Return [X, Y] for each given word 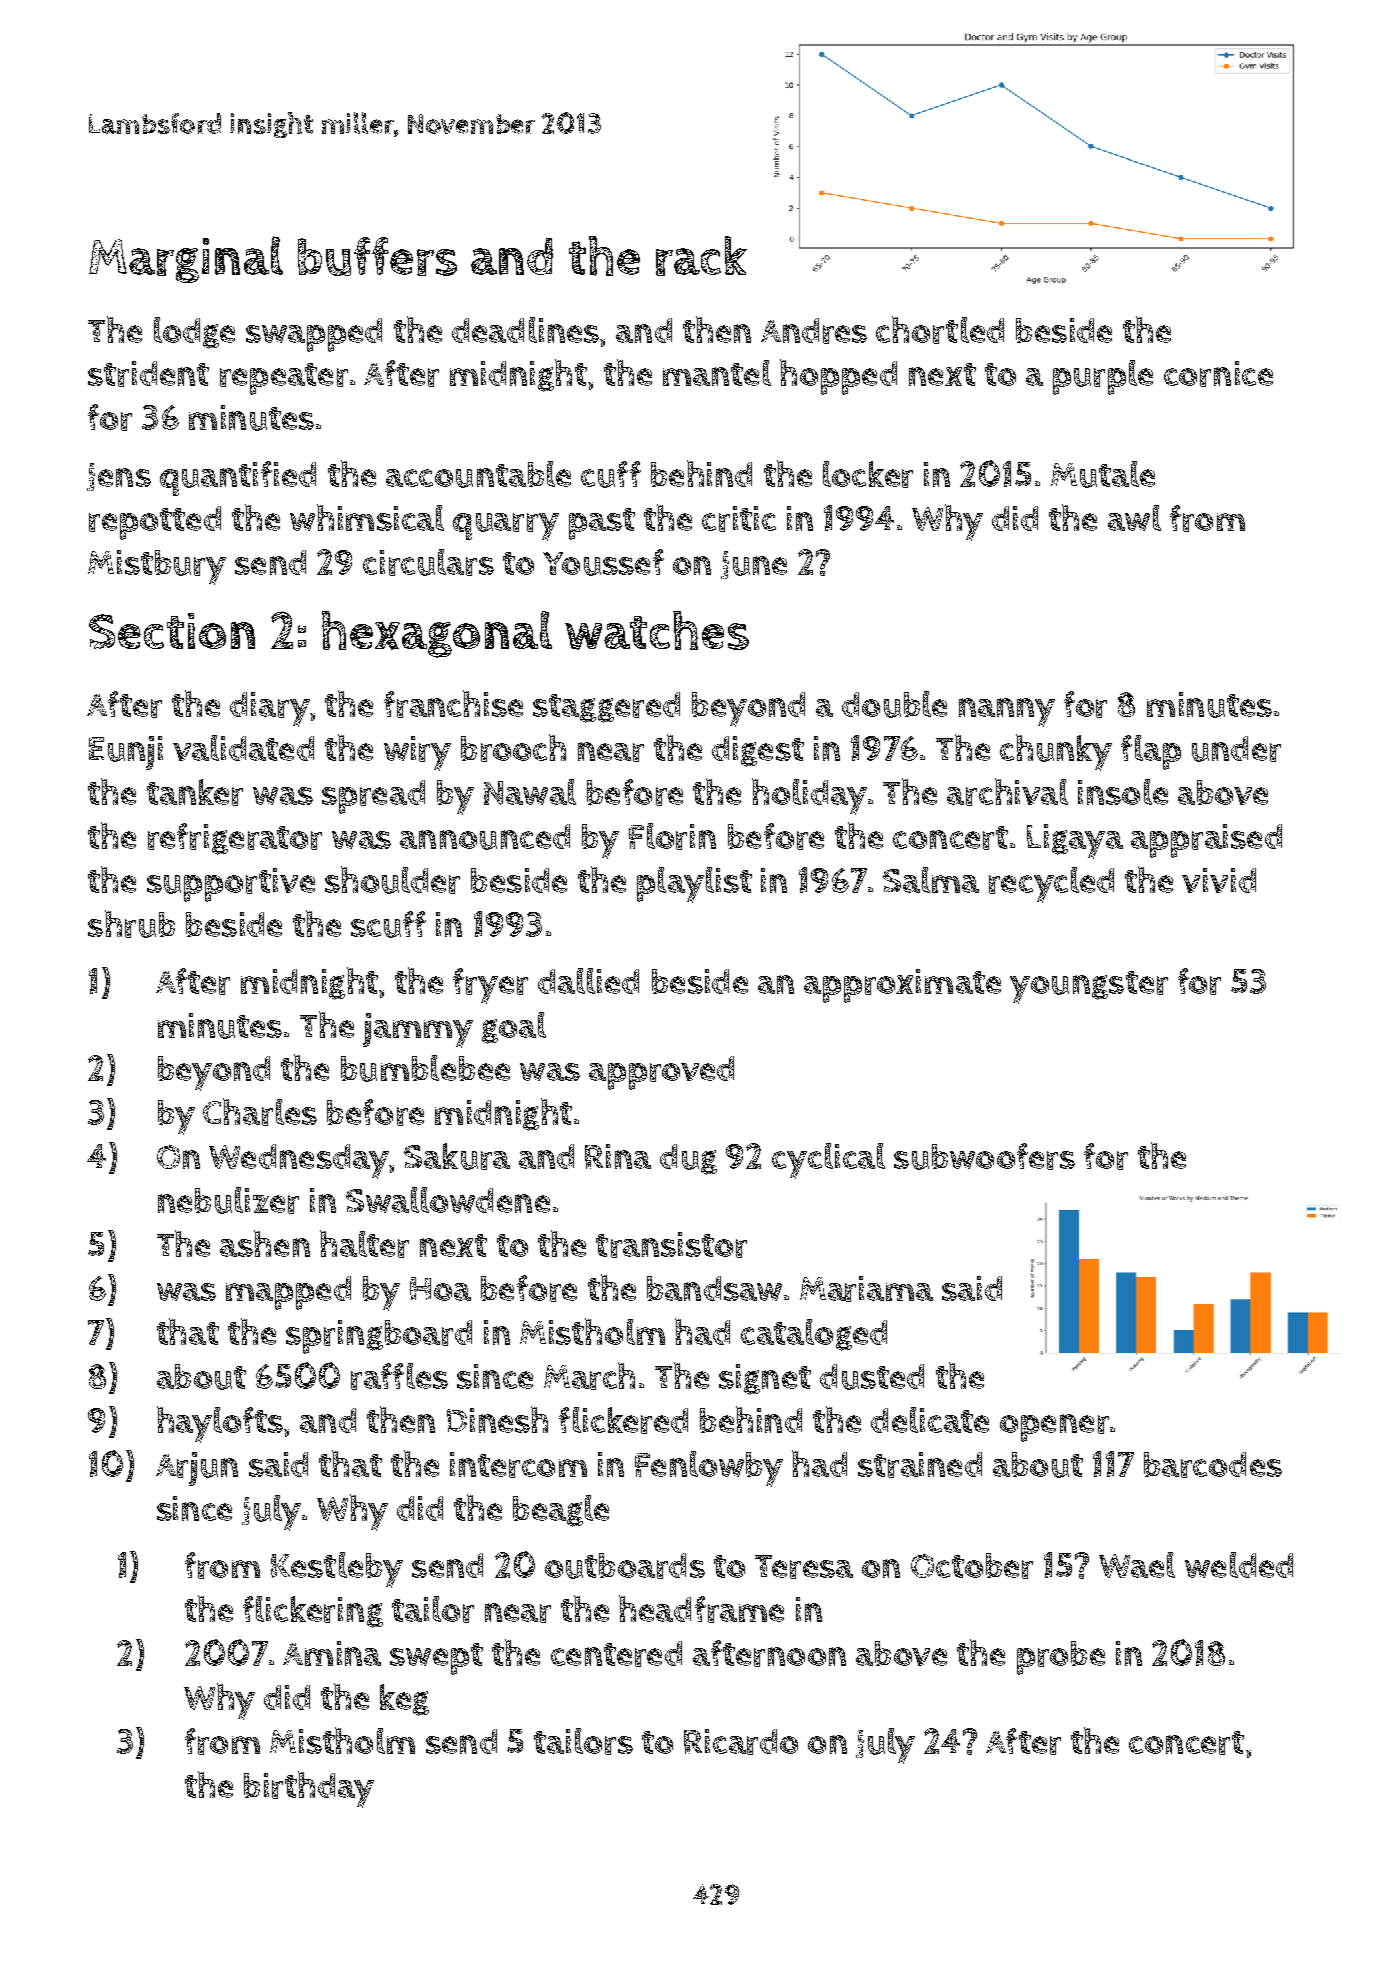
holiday [809, 796]
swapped [314, 335]
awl [1134, 518]
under [1236, 749]
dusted [872, 1377]
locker [868, 474]
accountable [478, 474]
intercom [518, 1465]
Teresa [804, 1567]
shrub [131, 924]
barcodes [1213, 1465]
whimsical [367, 517]
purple [1103, 377]
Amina [332, 1653]
